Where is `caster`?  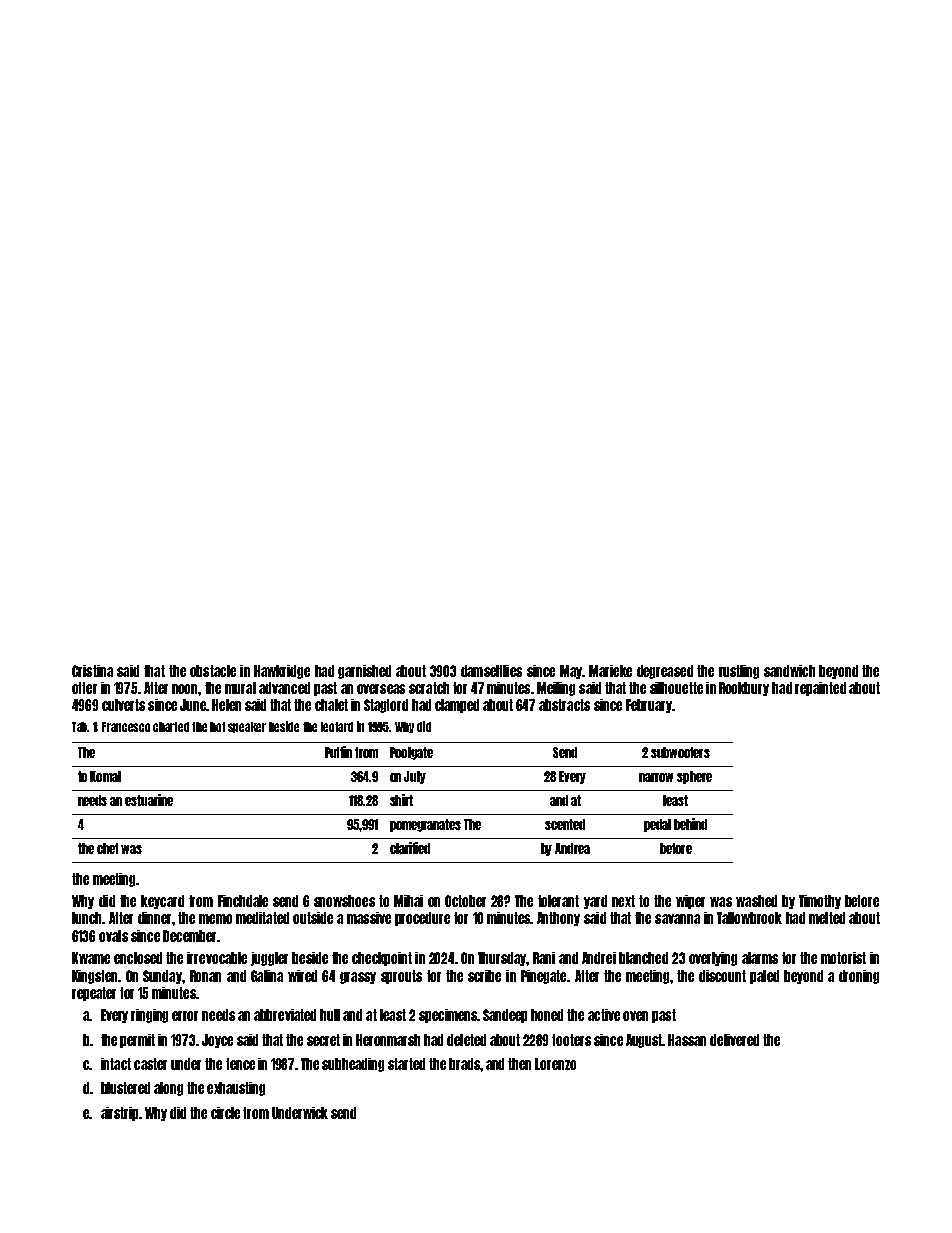
caster is located at coordinates (150, 1064).
